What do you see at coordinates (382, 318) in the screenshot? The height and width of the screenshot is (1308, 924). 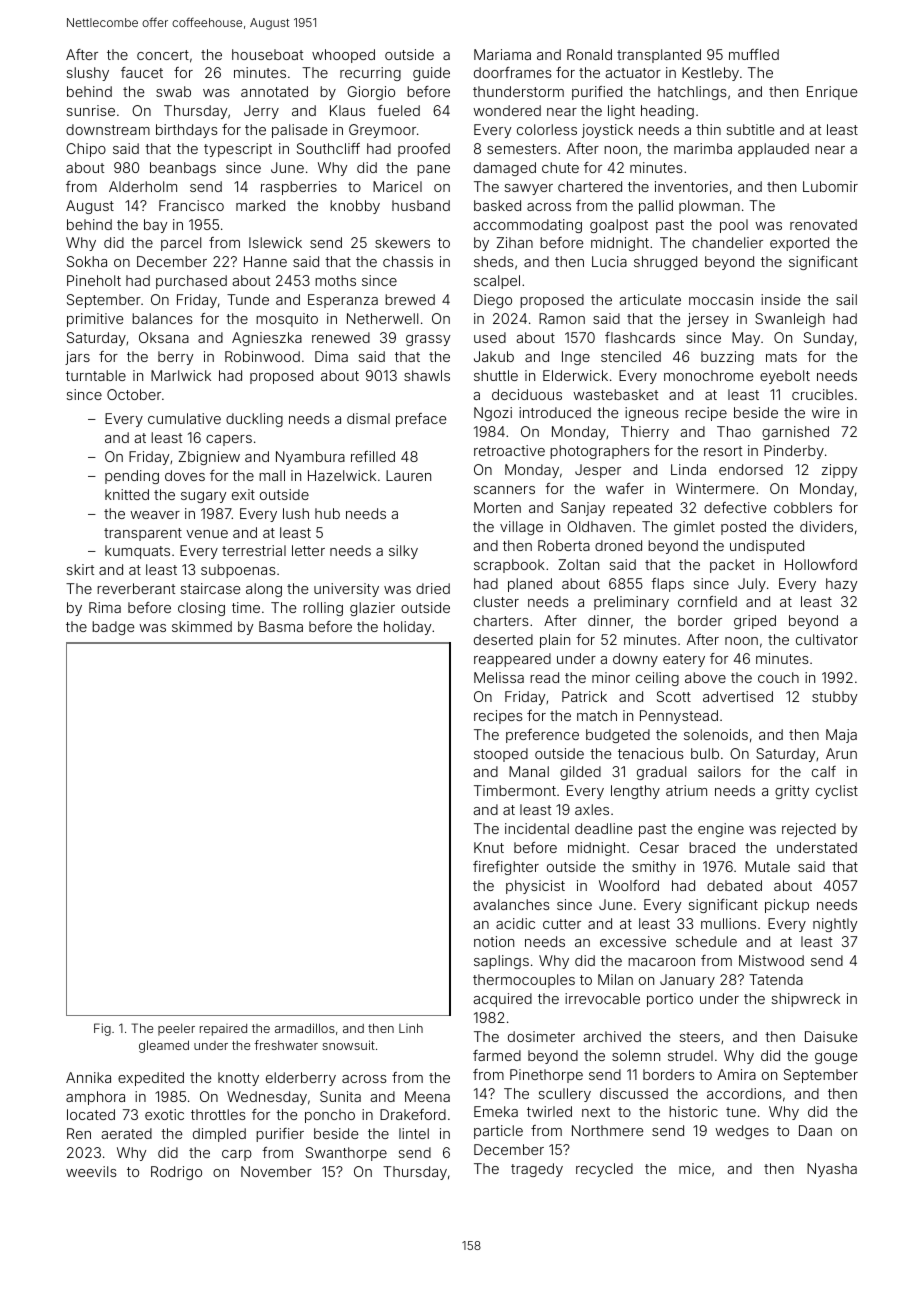 I see `Netherwell` at bounding box center [382, 318].
